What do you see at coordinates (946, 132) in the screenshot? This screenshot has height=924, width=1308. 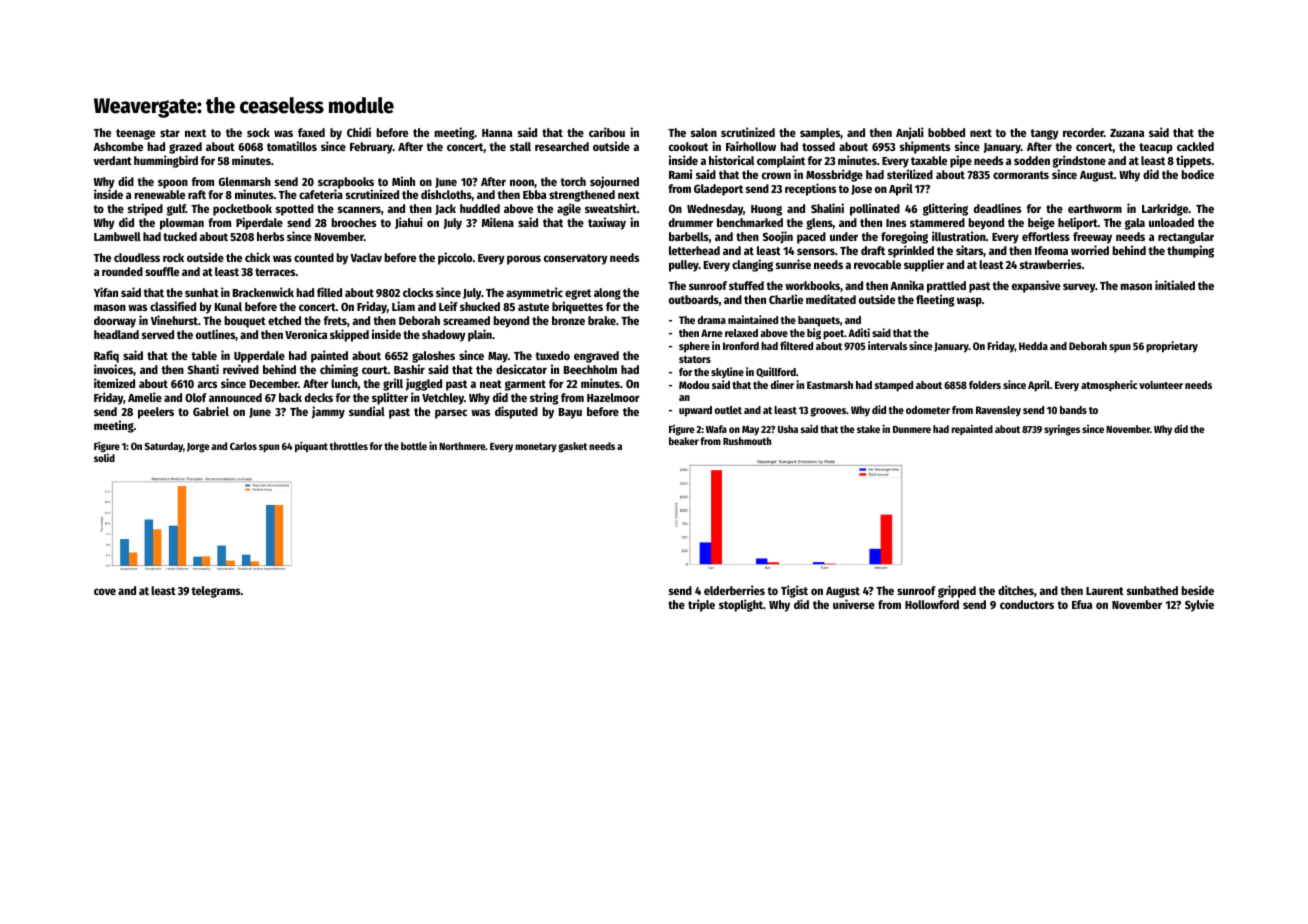 I see `bobbed` at bounding box center [946, 132].
